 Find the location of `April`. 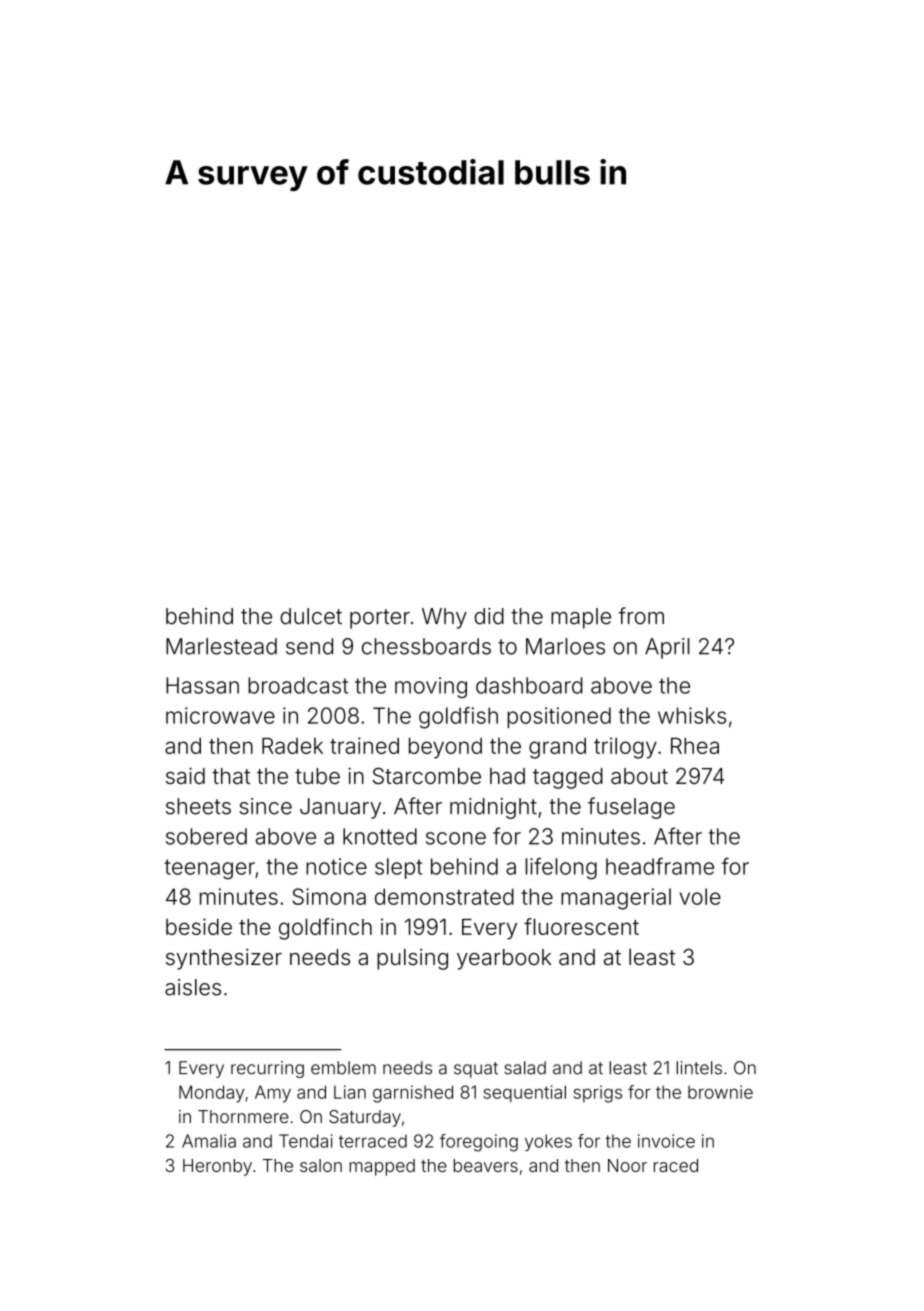

April is located at coordinates (667, 648).
